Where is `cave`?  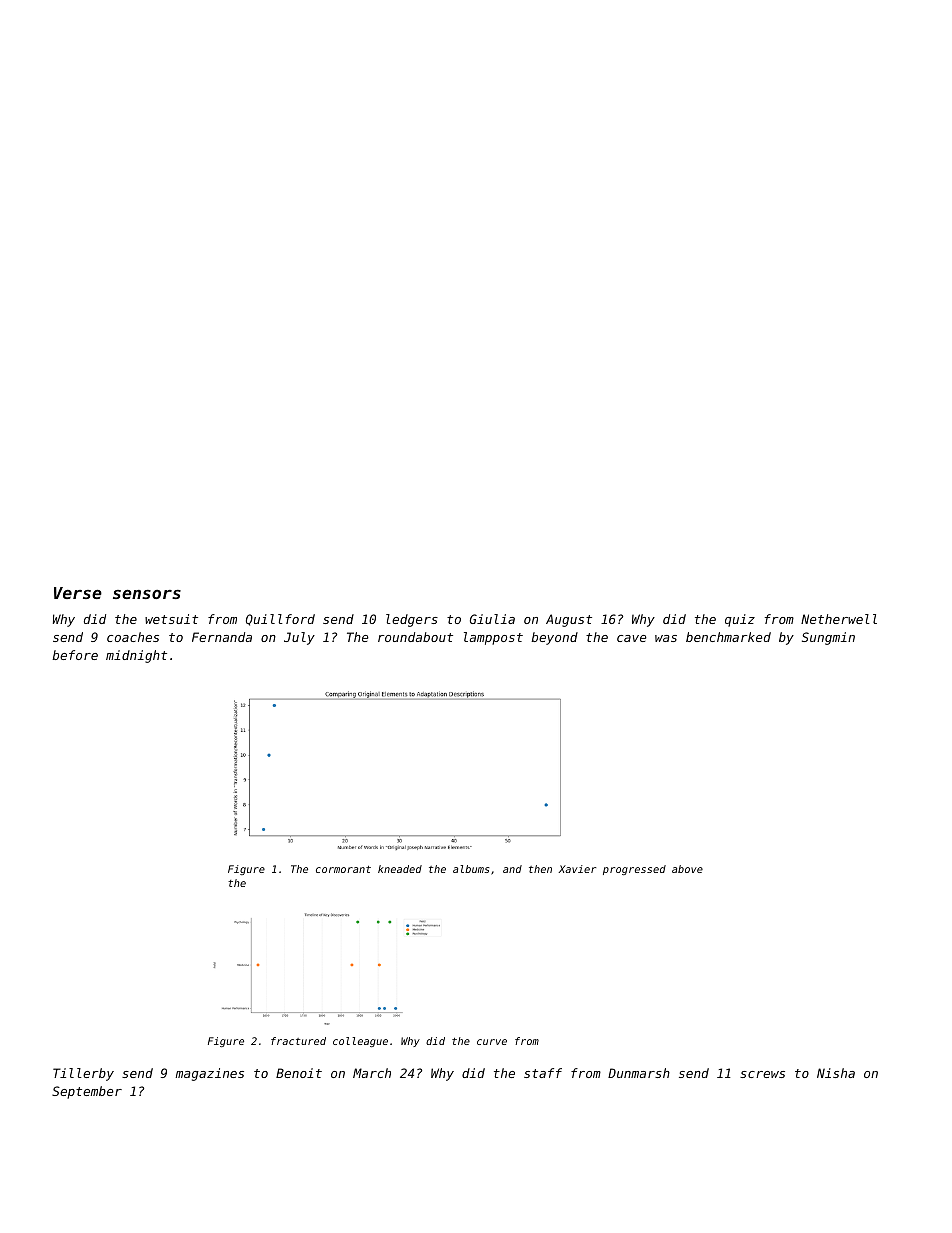 cave is located at coordinates (632, 638).
